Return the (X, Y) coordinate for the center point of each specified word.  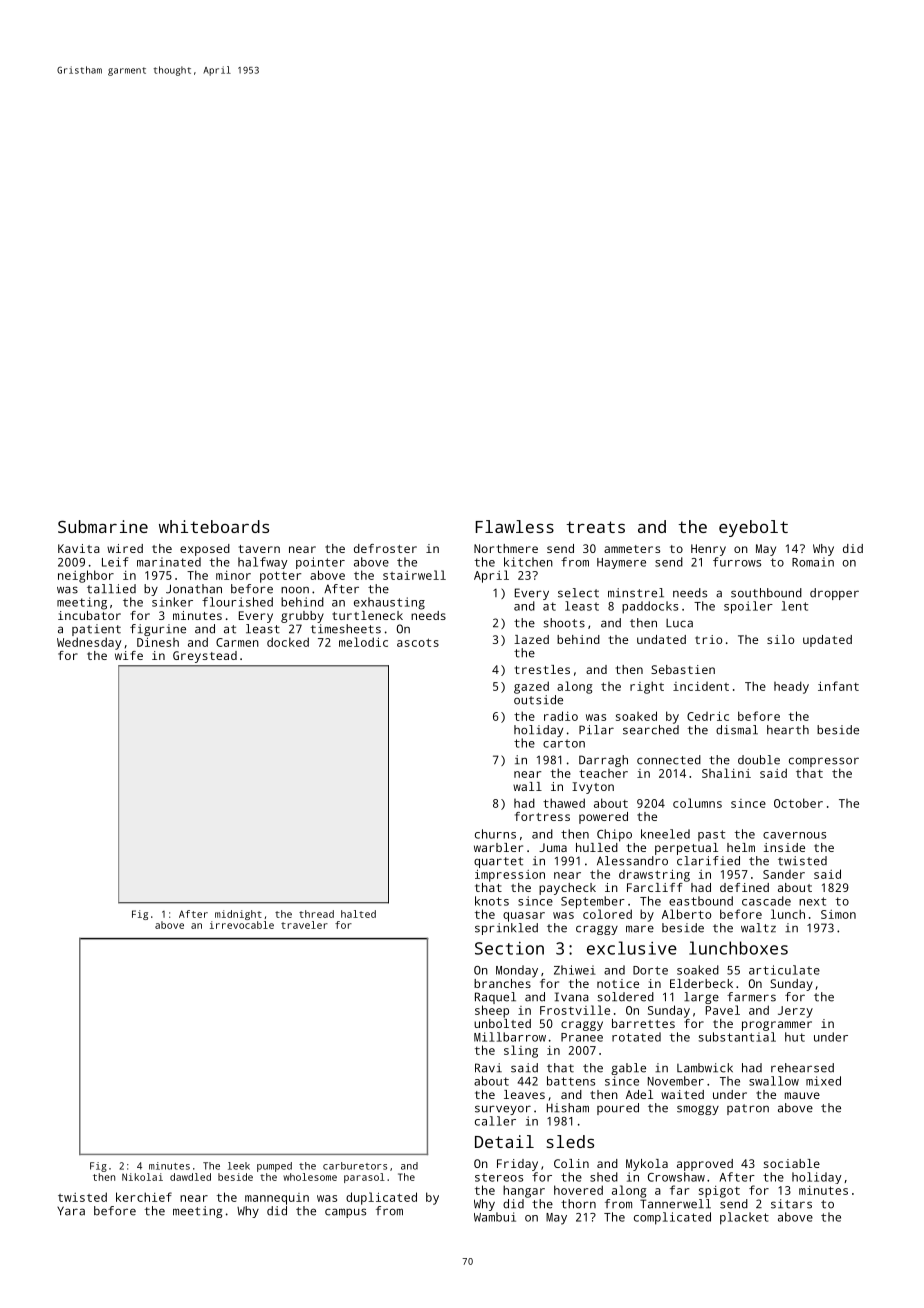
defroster (385, 548)
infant (838, 686)
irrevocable (242, 925)
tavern (259, 549)
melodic (363, 642)
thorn (578, 1204)
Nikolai (142, 1177)
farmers (751, 997)
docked (288, 642)
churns (495, 834)
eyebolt (753, 528)
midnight (238, 915)
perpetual (686, 849)
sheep (492, 1011)
